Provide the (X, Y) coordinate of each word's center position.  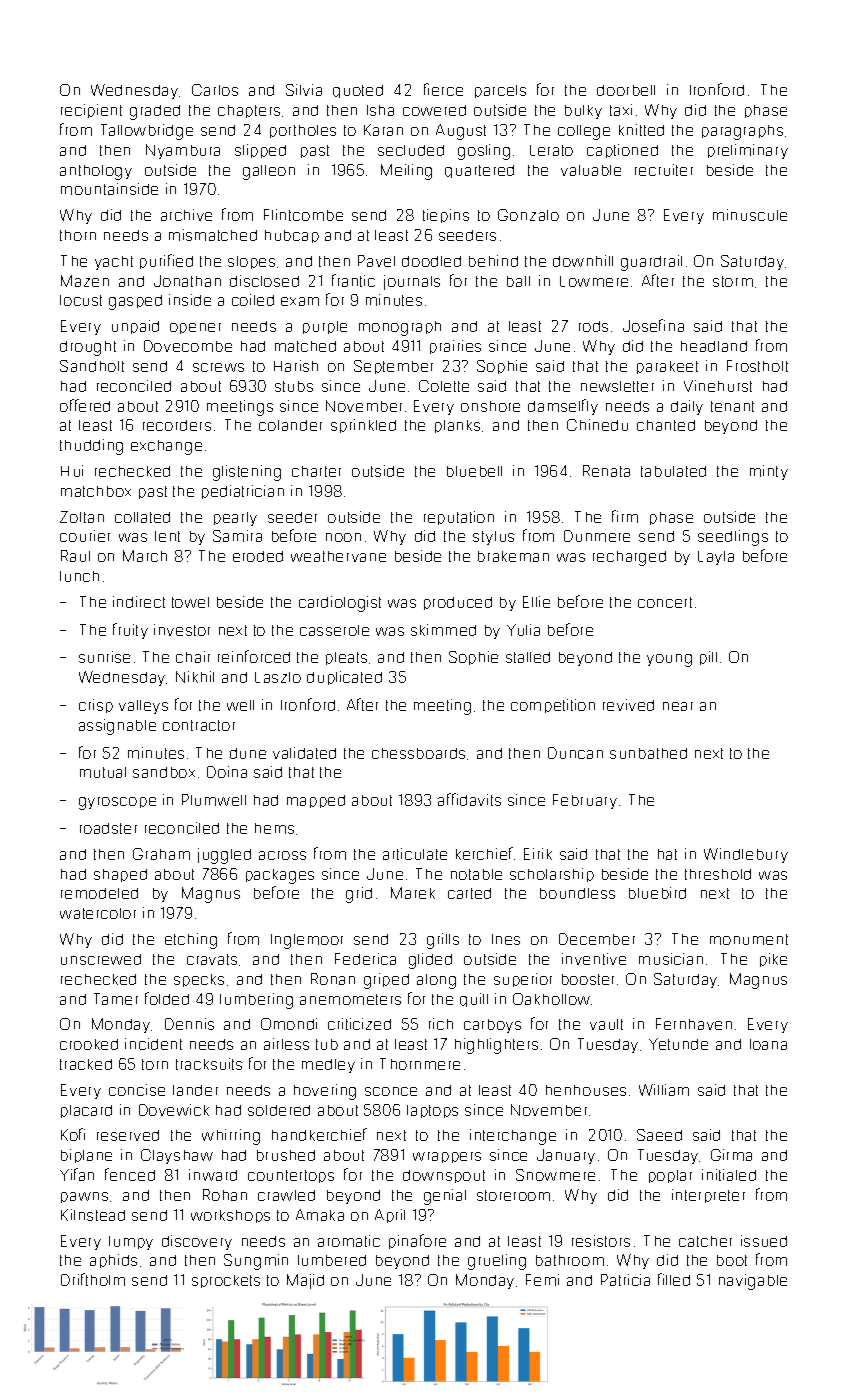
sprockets (226, 1281)
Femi (542, 1280)
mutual (103, 772)
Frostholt (757, 366)
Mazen (85, 281)
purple (325, 327)
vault (606, 1024)
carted (469, 893)
